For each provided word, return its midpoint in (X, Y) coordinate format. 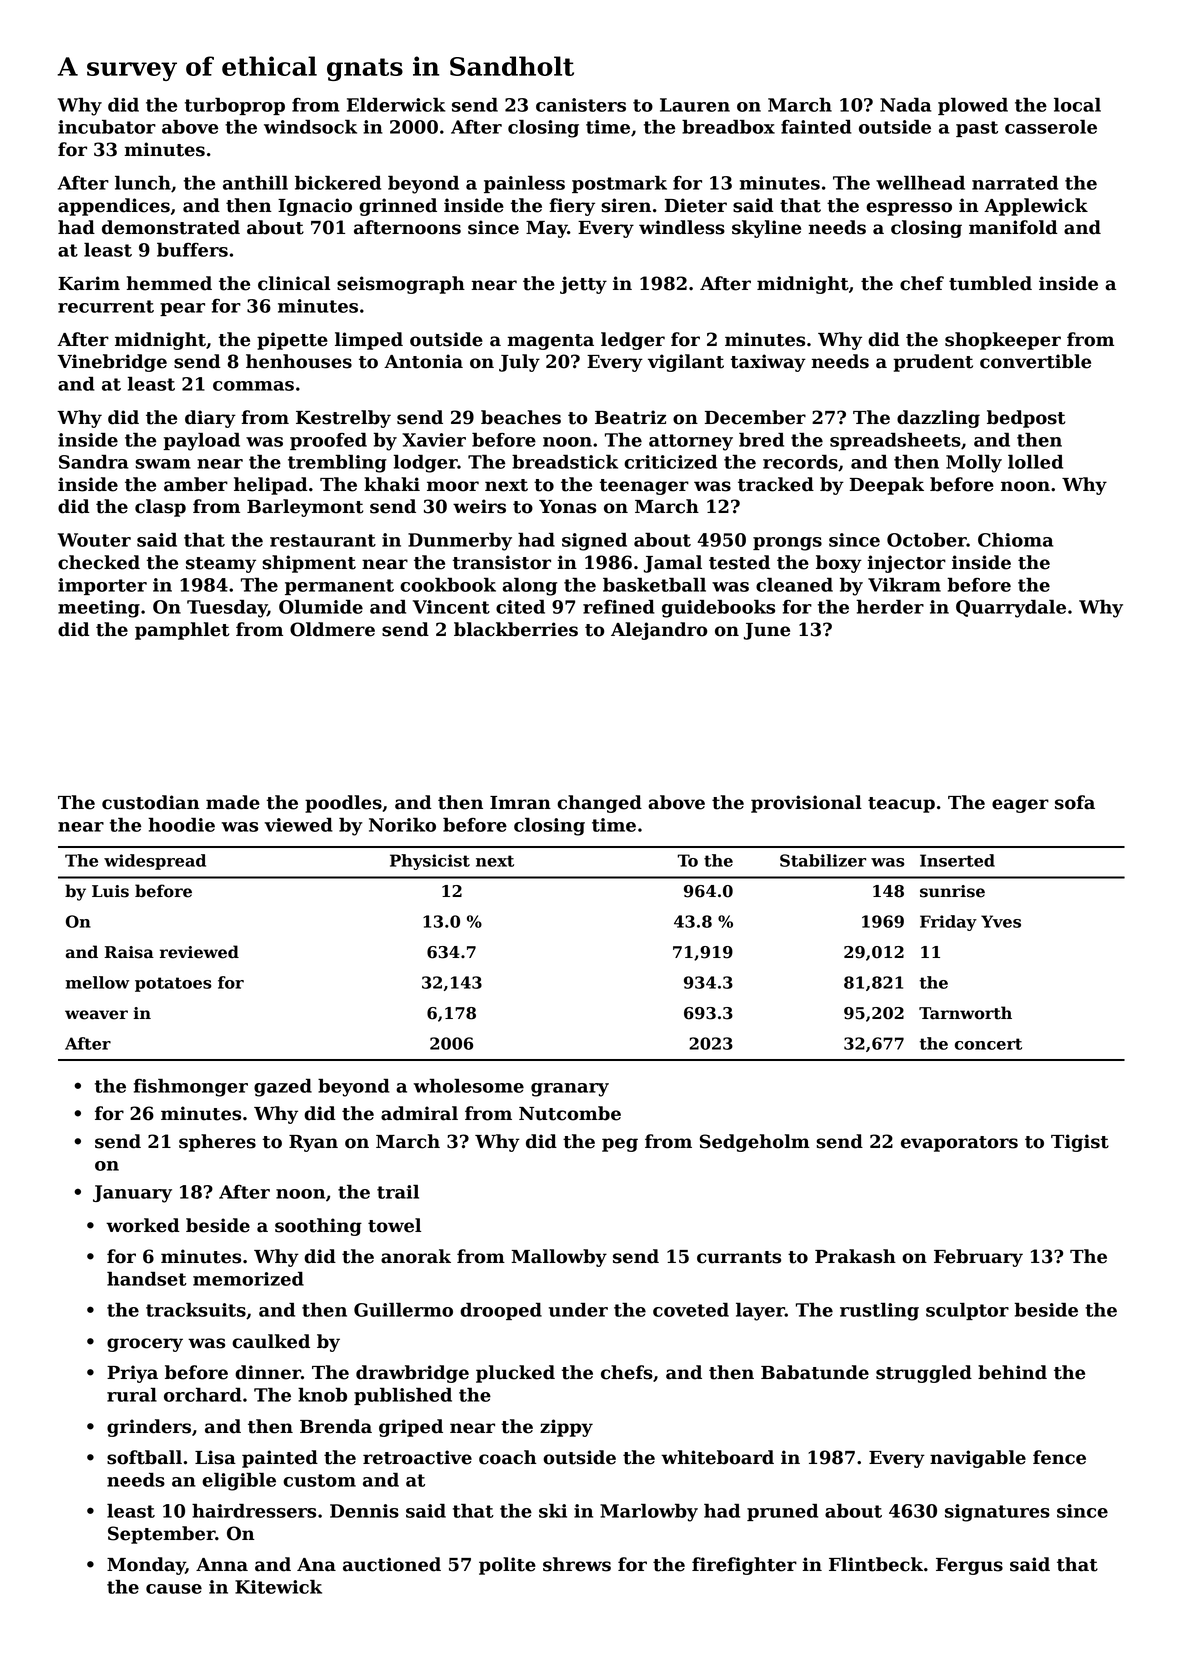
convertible (1035, 361)
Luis (110, 891)
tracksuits (196, 1309)
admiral (419, 1113)
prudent (933, 363)
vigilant (686, 363)
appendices (114, 207)
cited (520, 606)
